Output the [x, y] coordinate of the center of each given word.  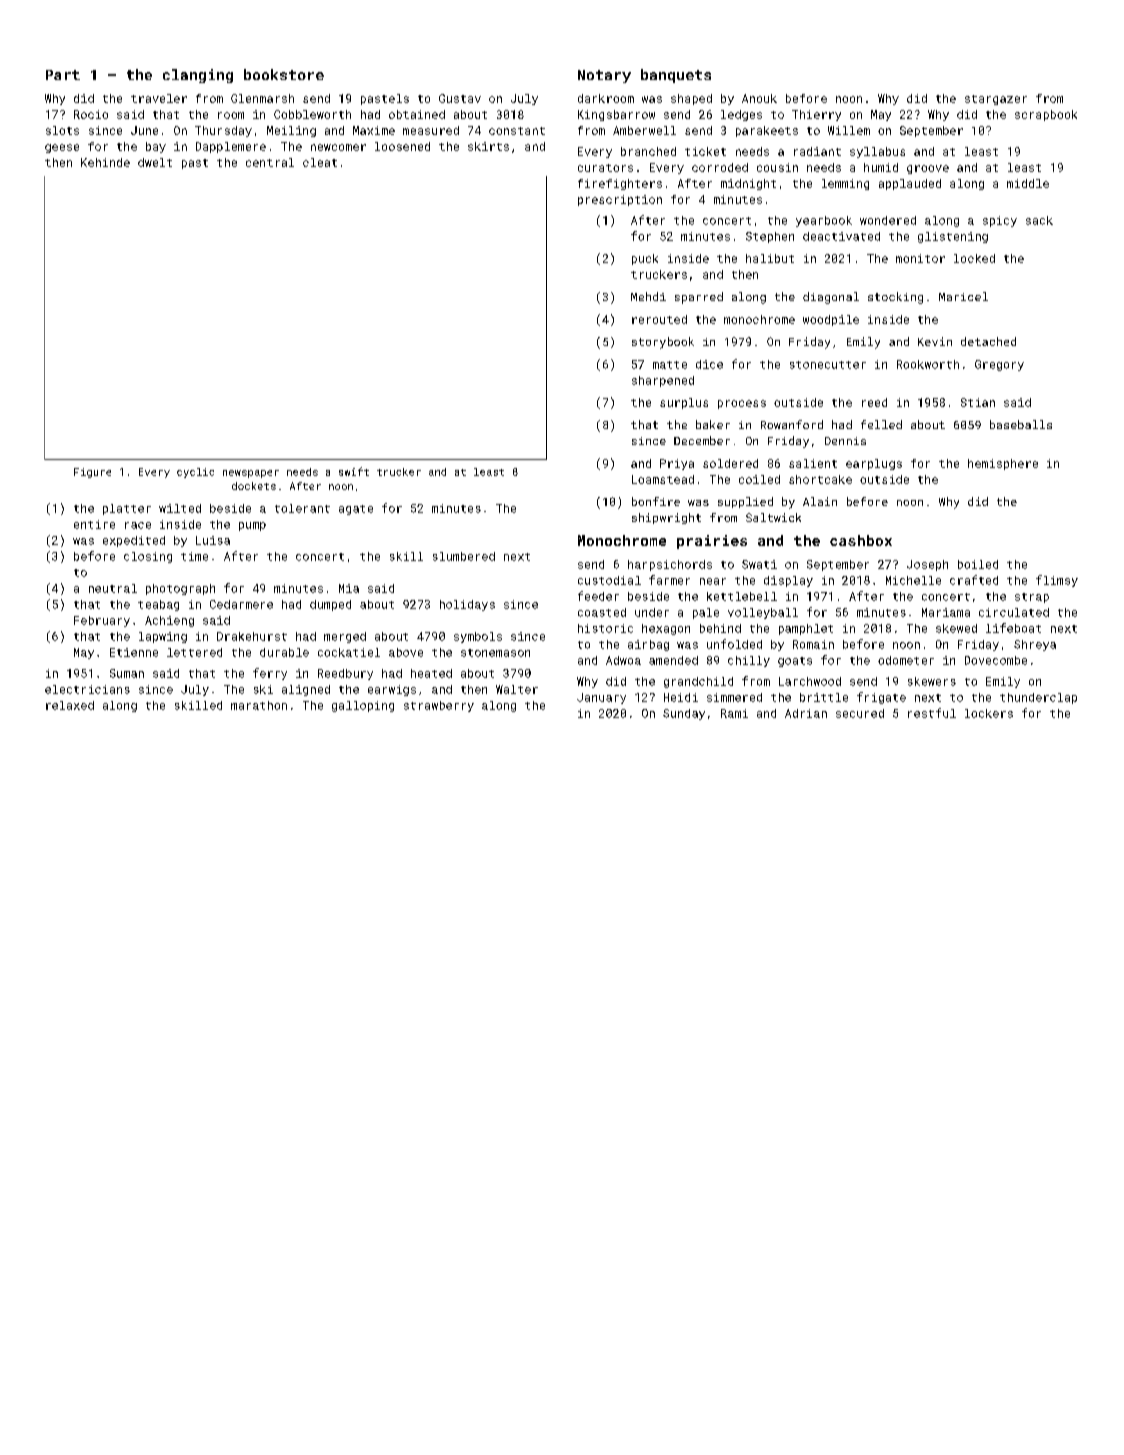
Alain [820, 501]
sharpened [663, 381]
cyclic [195, 473]
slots [62, 130]
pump [252, 526]
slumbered [464, 556]
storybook [663, 343]
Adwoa [623, 660]
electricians [87, 689]
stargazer [996, 100]
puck [645, 259]
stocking [895, 298]
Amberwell [644, 130]
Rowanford [792, 424]
